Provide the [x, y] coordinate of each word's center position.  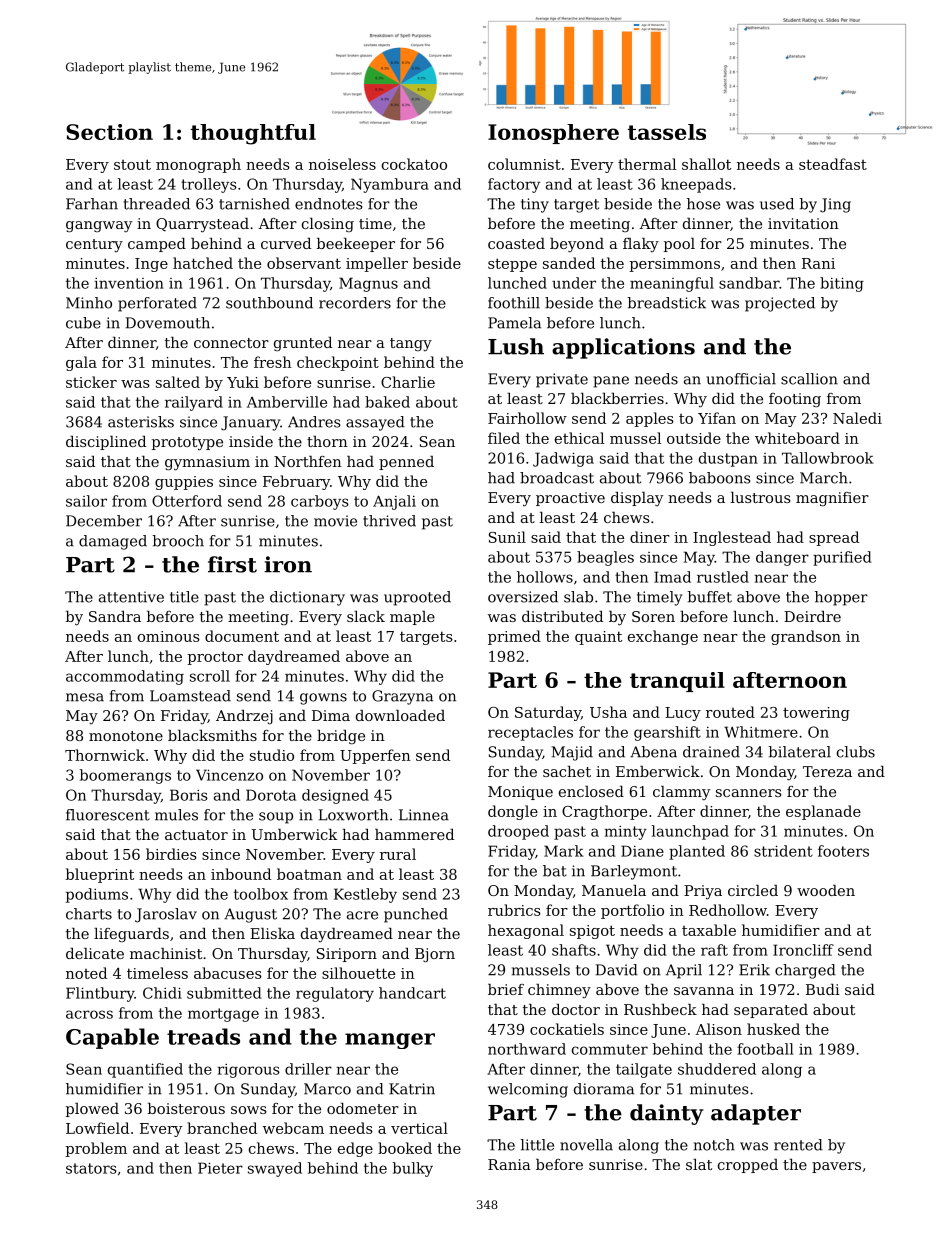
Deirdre [812, 616]
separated [771, 1011]
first [232, 564]
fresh [273, 362]
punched [416, 915]
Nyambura [390, 185]
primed [514, 637]
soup [276, 818]
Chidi [162, 993]
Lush [516, 346]
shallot [706, 164]
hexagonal [526, 931]
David [617, 970]
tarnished [254, 204]
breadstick [666, 303]
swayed [275, 1169]
